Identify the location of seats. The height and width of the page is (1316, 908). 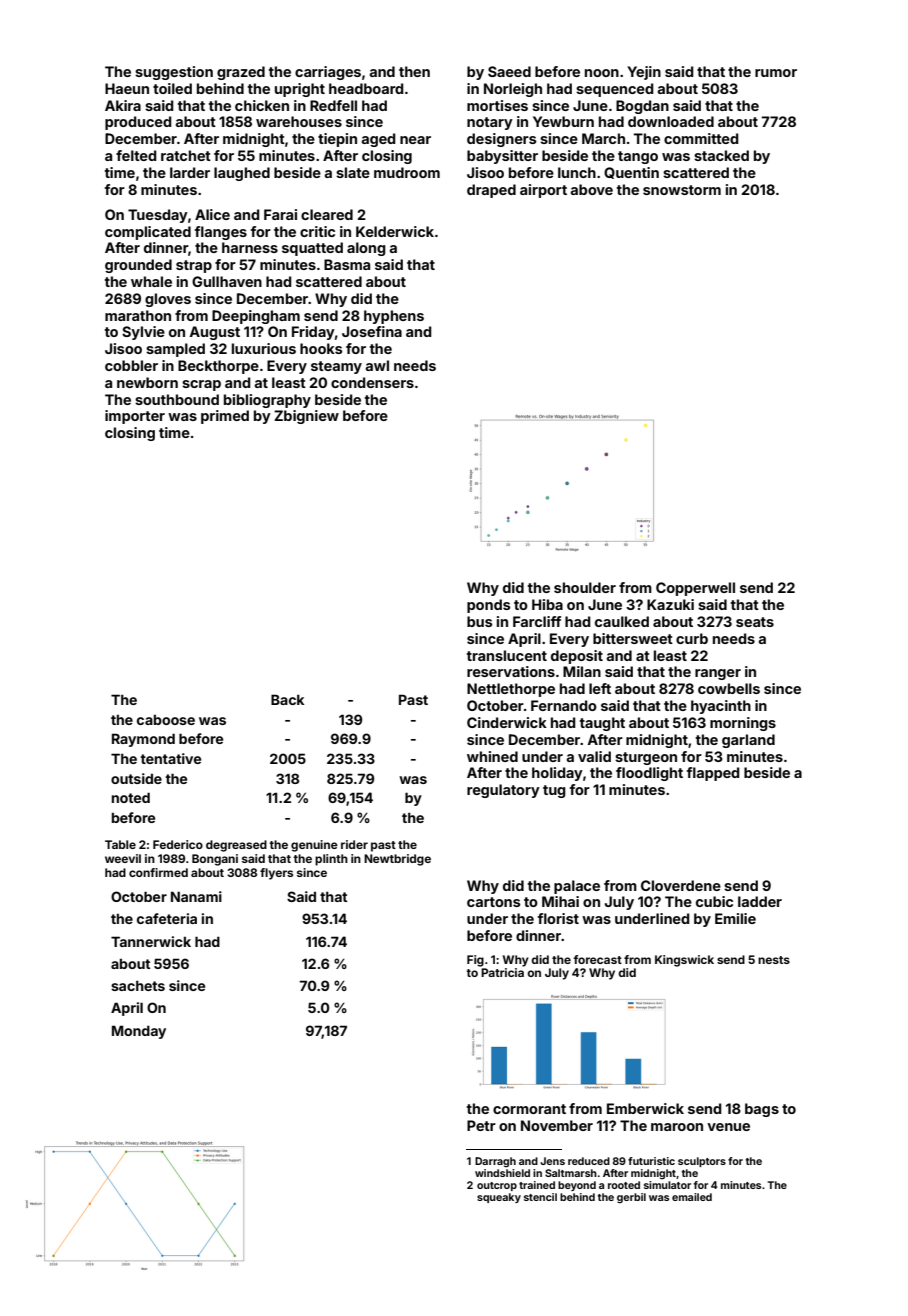
(755, 622).
